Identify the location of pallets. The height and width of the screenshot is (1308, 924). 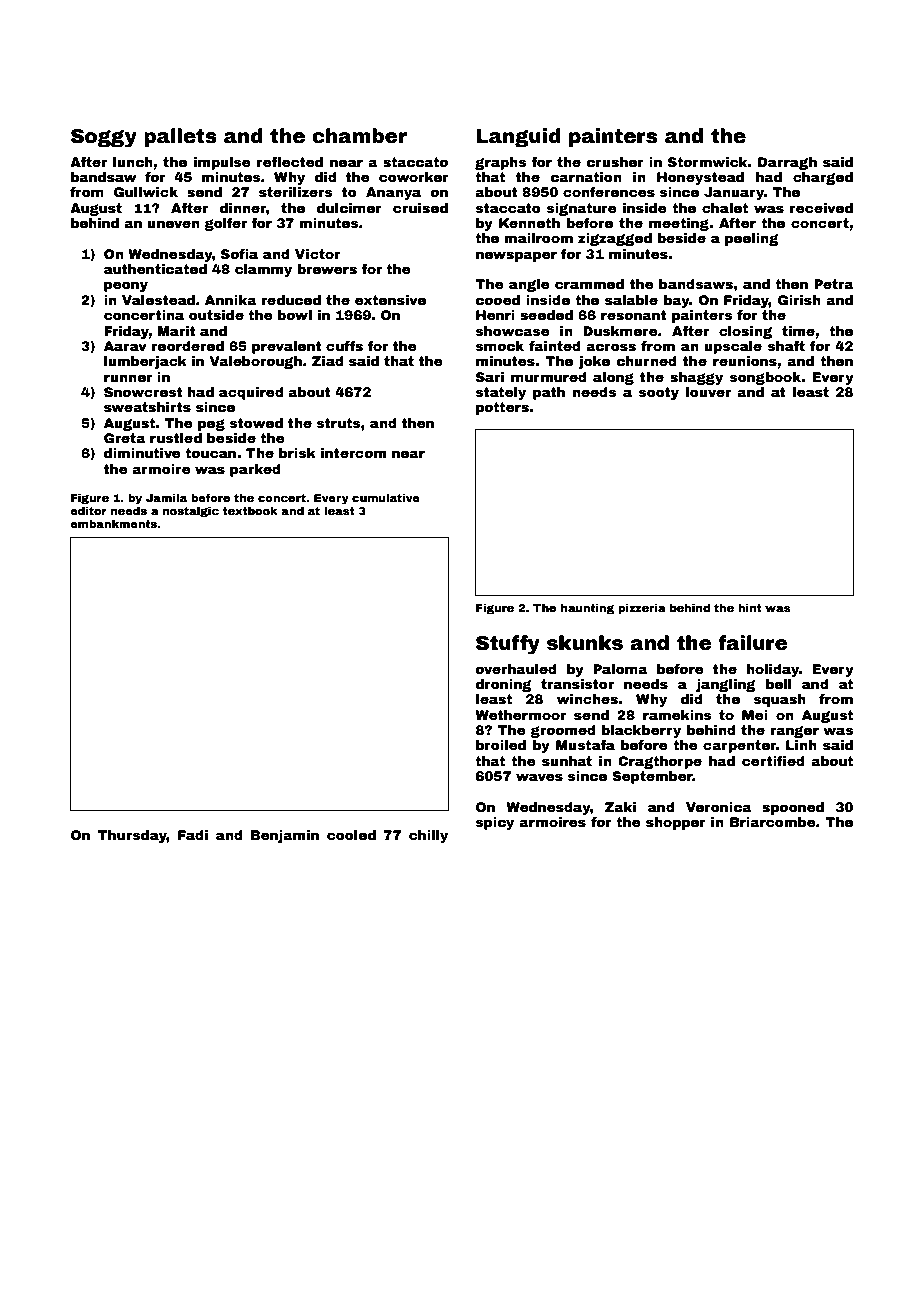
(180, 137).
